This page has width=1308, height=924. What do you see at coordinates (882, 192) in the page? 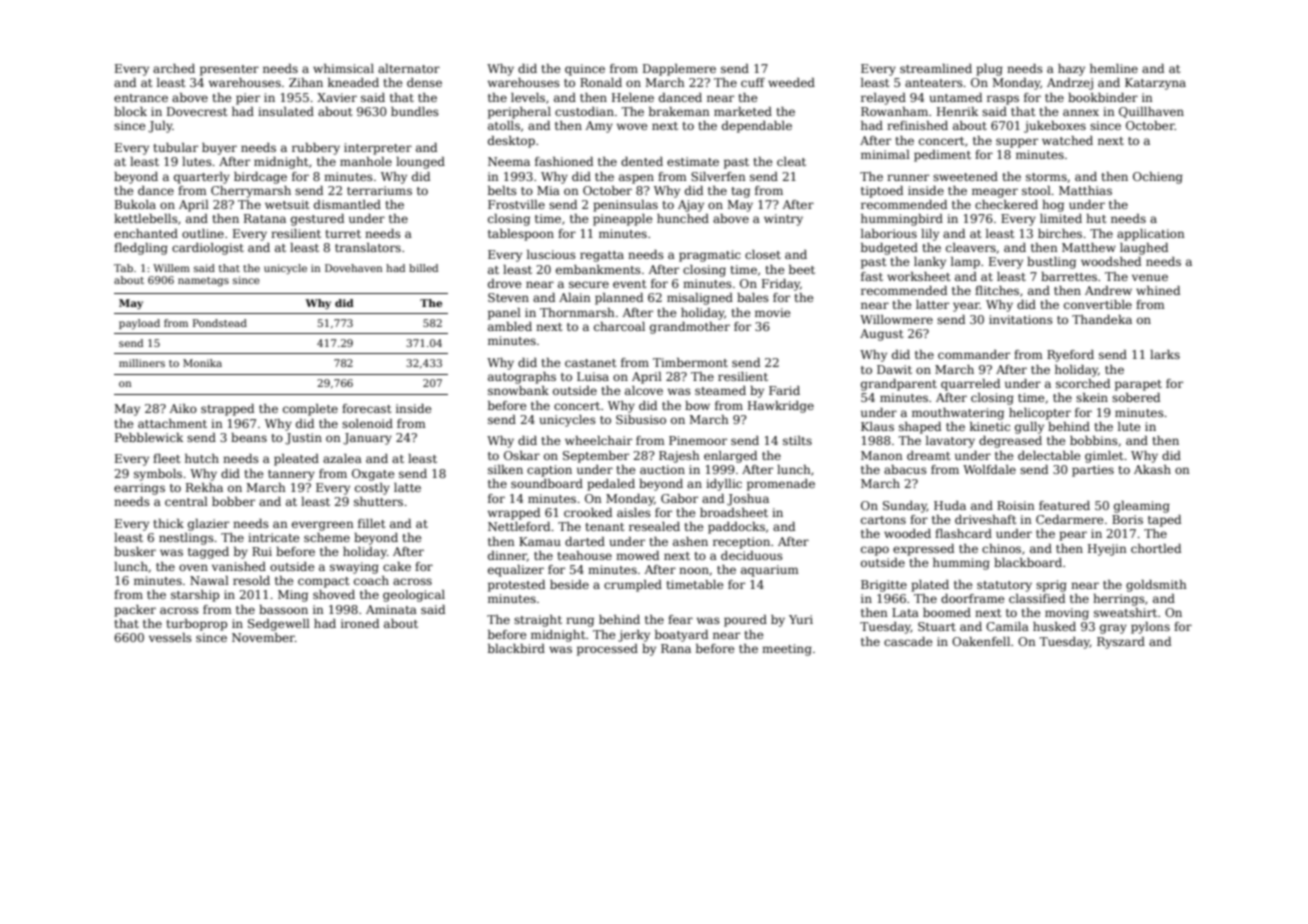
I see `tiptoed` at bounding box center [882, 192].
